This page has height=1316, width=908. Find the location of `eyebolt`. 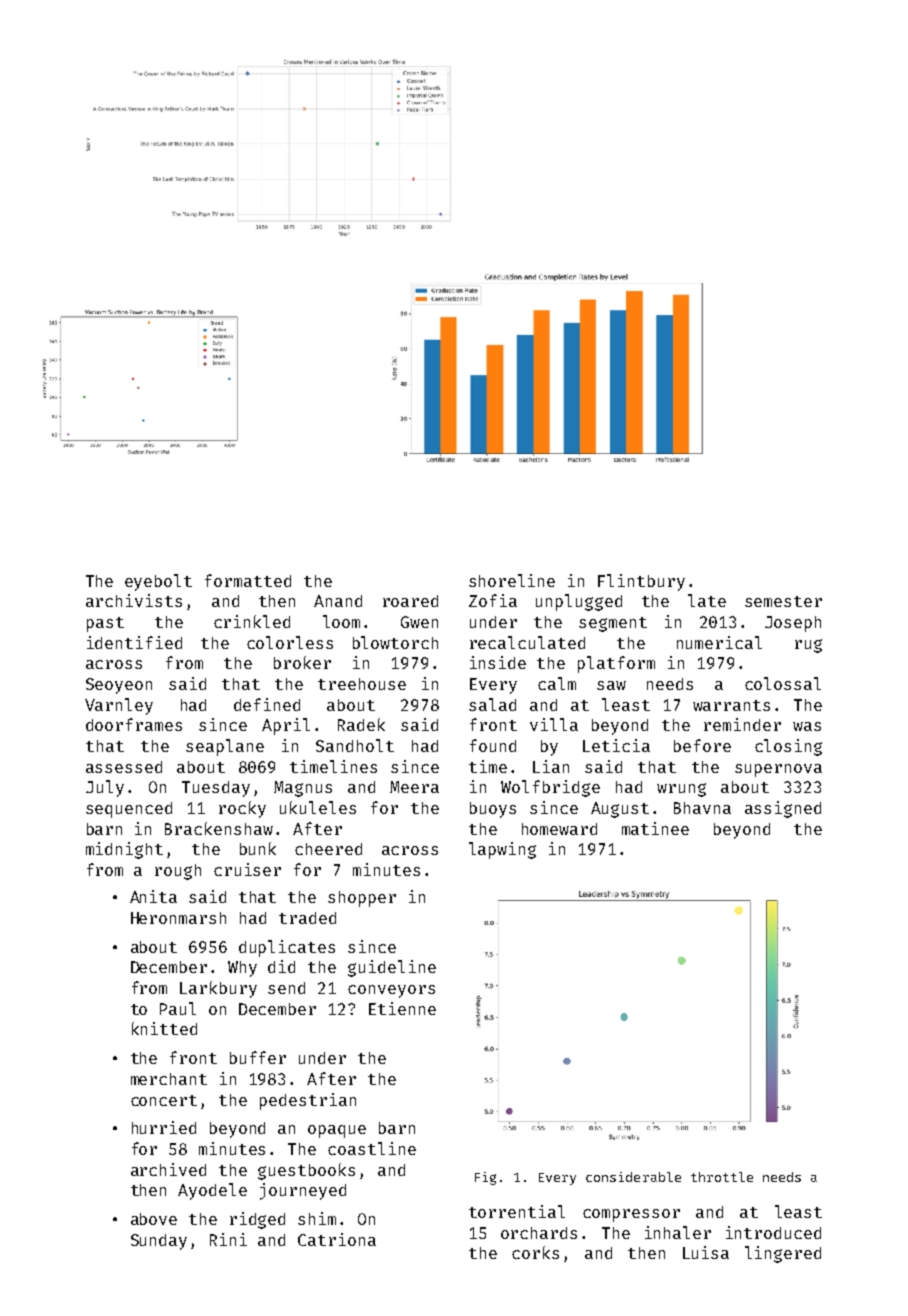

eyebolt is located at coordinates (158, 582).
